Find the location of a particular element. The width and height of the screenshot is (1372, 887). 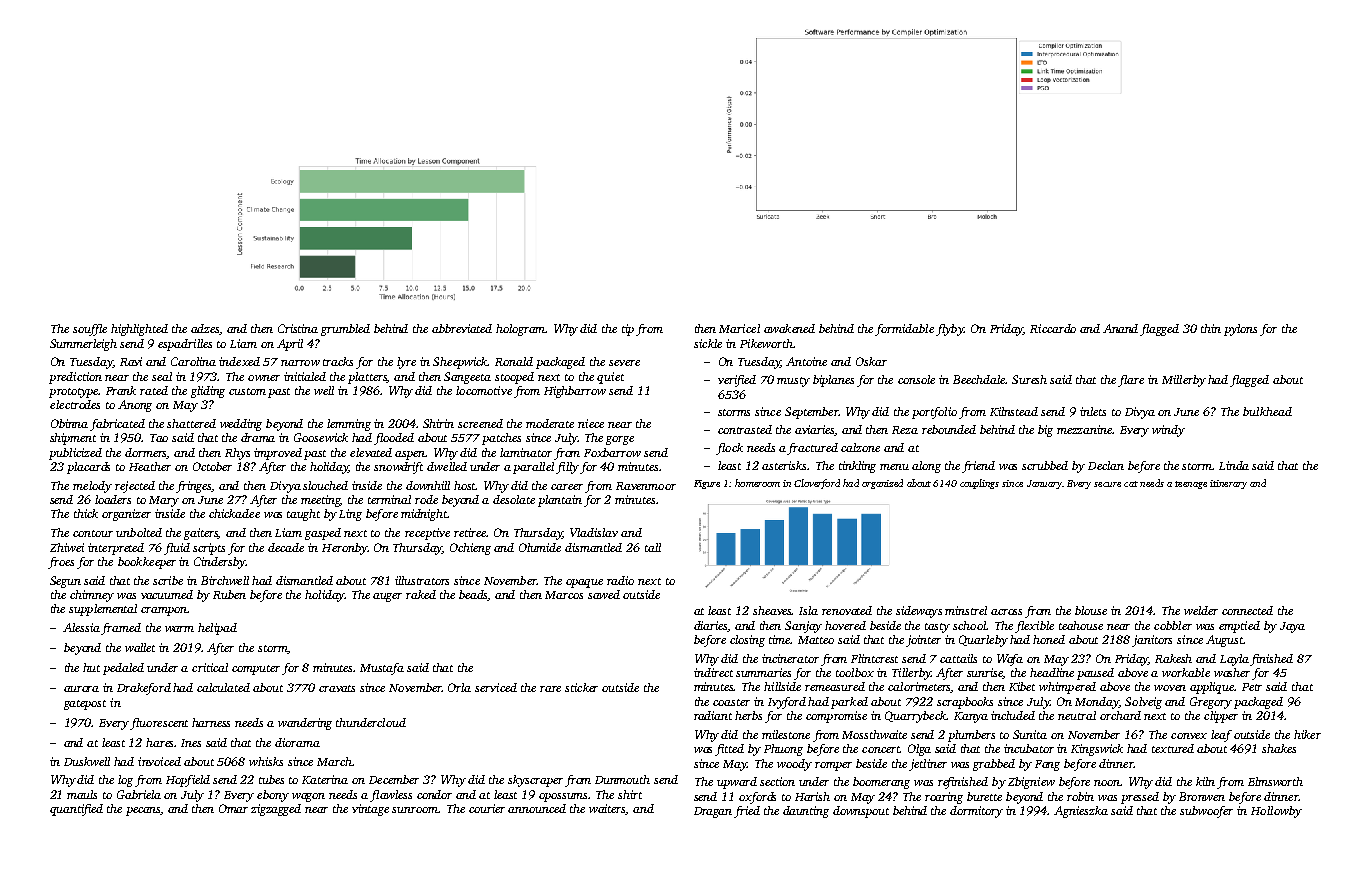

Phuong is located at coordinates (783, 750).
